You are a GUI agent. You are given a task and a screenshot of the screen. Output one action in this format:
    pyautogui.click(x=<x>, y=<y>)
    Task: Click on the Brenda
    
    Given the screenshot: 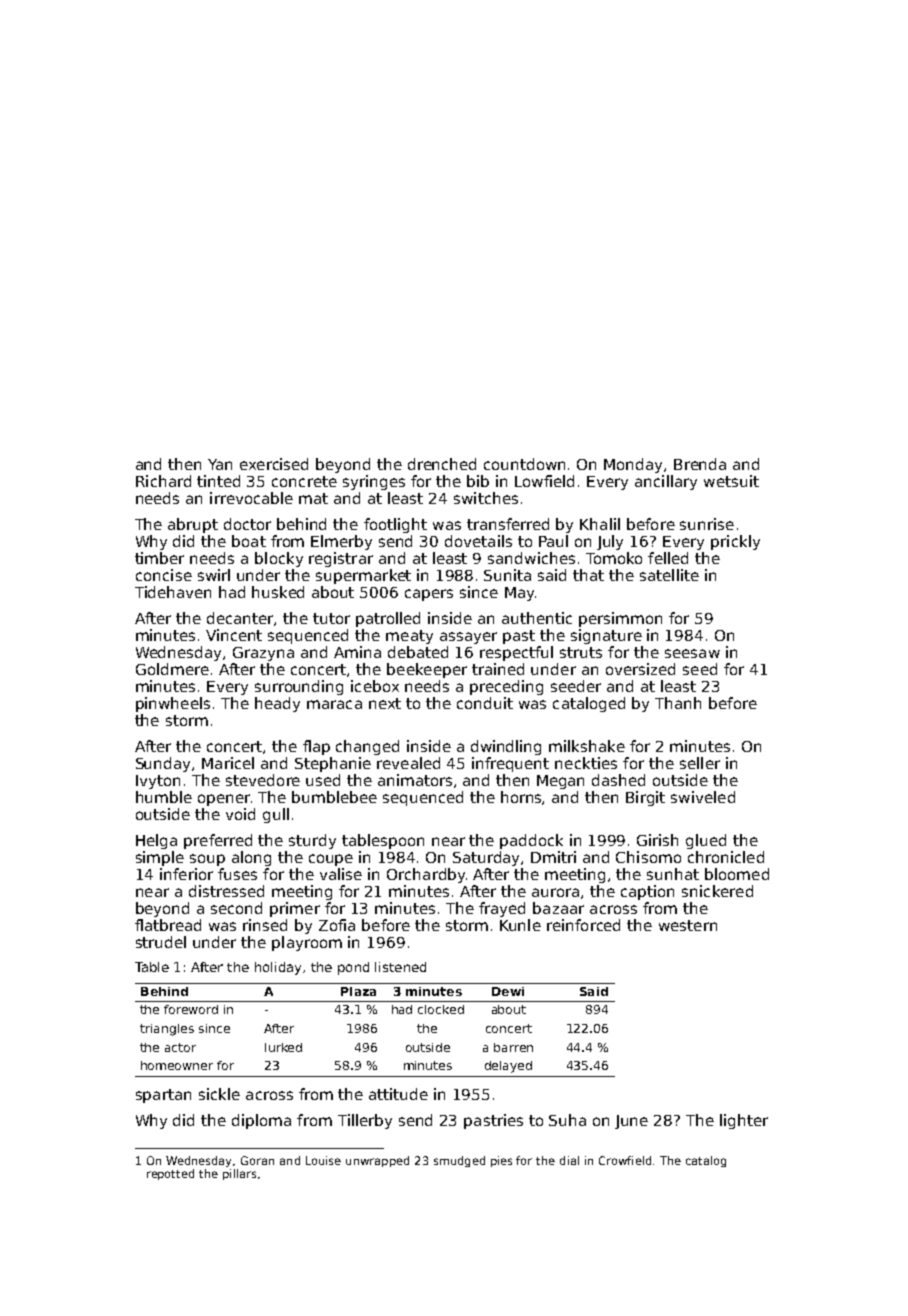 What is the action you would take?
    pyautogui.click(x=700, y=464)
